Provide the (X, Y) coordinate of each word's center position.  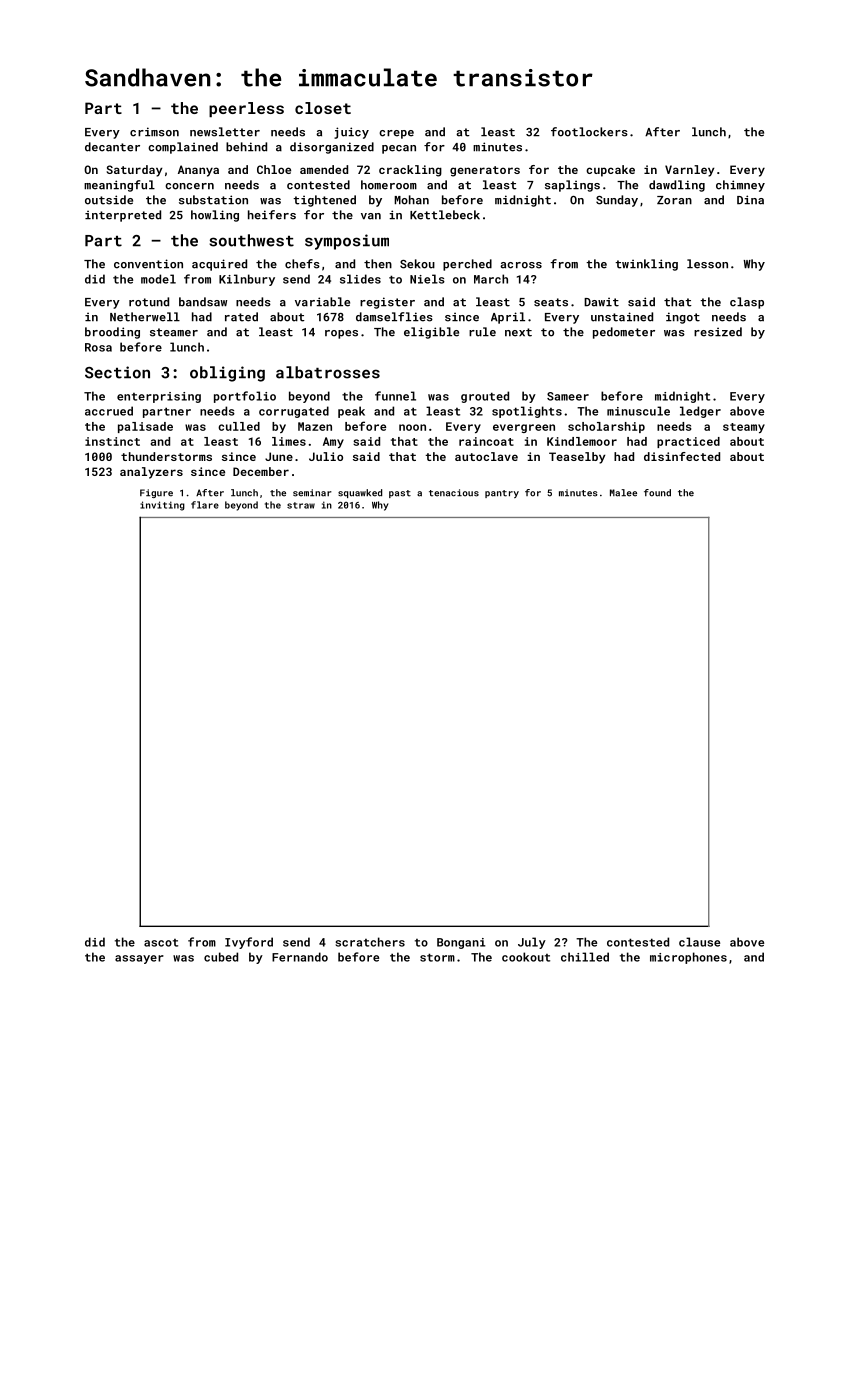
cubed (221, 957)
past (400, 494)
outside (109, 200)
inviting (162, 506)
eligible (431, 333)
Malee (623, 493)
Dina (750, 200)
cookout (526, 957)
